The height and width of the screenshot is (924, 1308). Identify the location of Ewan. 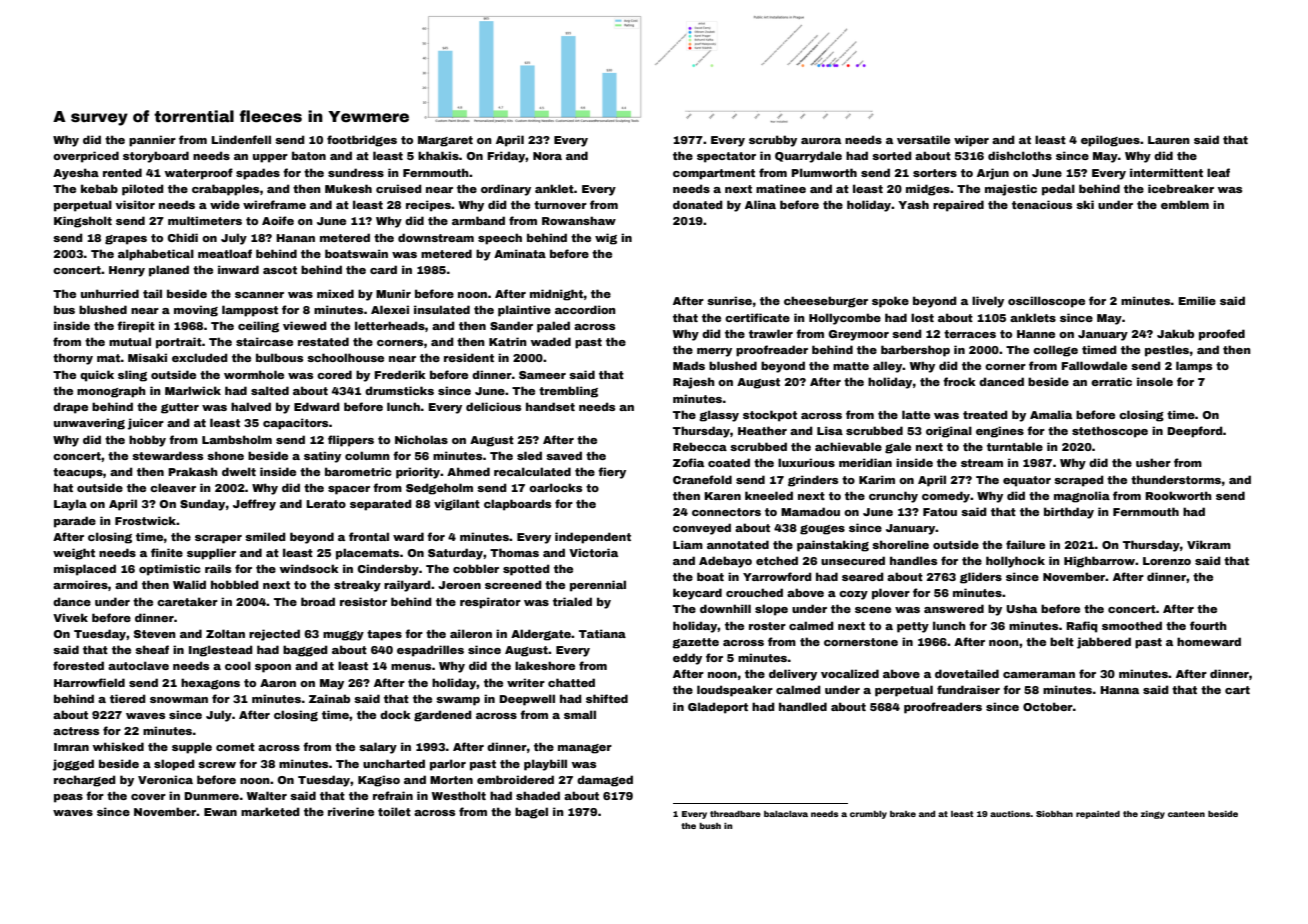
(220, 812).
